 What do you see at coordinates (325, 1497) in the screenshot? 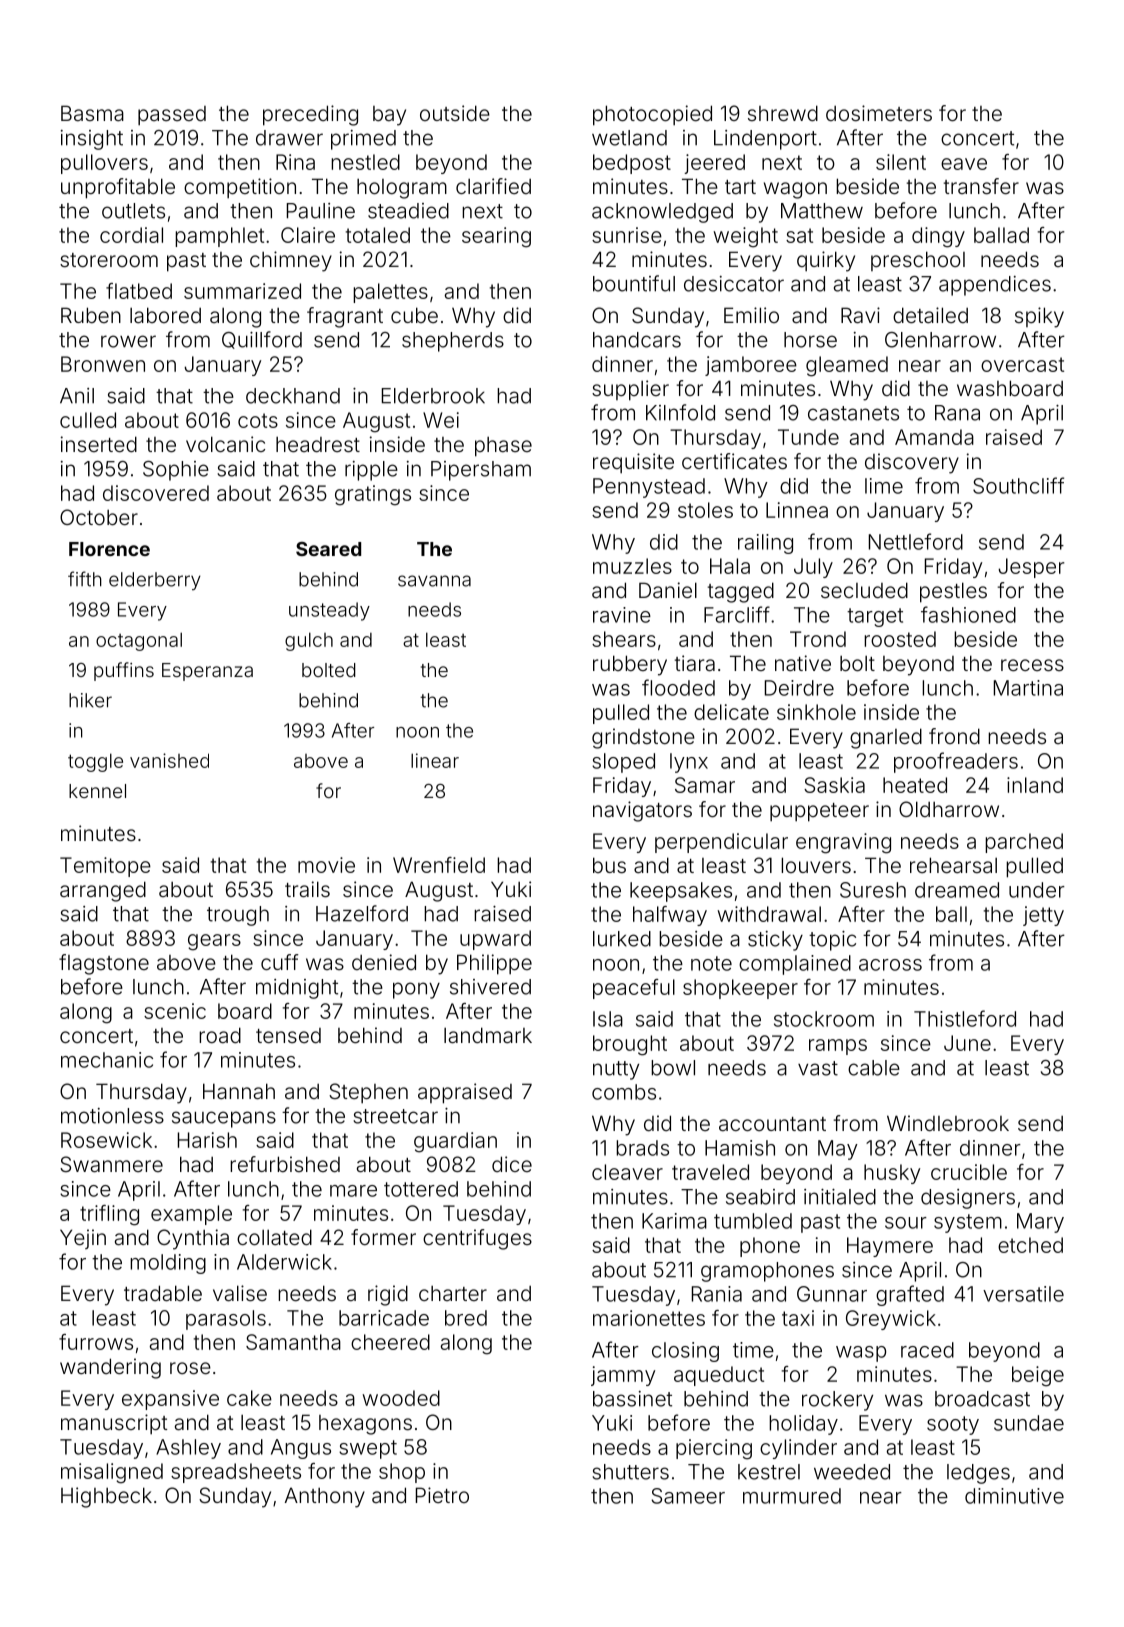
I see `Anthony` at bounding box center [325, 1497].
